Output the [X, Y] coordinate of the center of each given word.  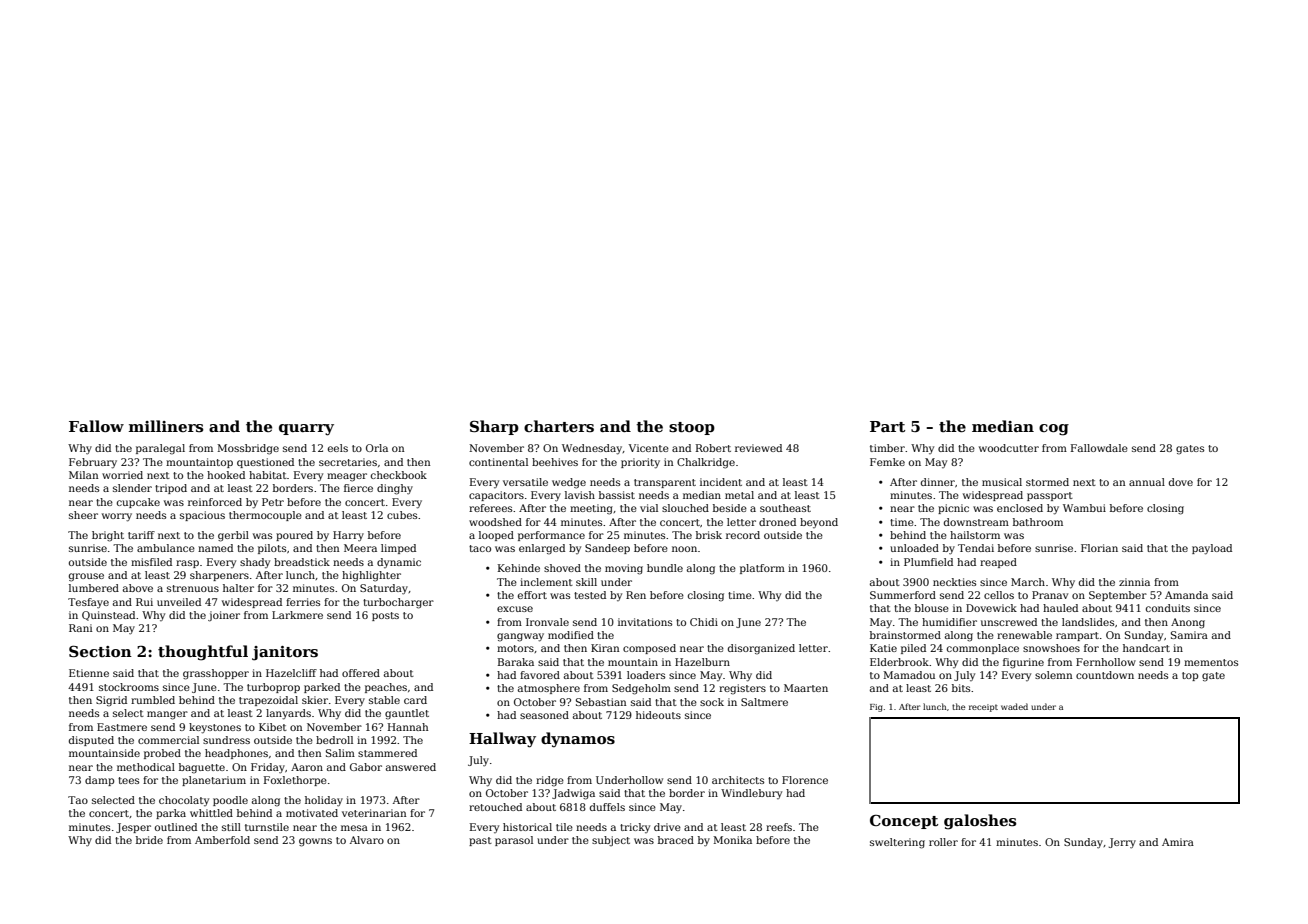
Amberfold [222, 840]
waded [1014, 706]
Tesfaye [88, 603]
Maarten [806, 688]
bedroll [334, 740]
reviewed [758, 448]
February [93, 463]
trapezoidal [268, 701]
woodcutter [1009, 448]
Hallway [502, 740]
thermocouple [265, 516]
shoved [562, 568]
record [743, 535]
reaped [998, 563]
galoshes [980, 822]
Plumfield [928, 562]
